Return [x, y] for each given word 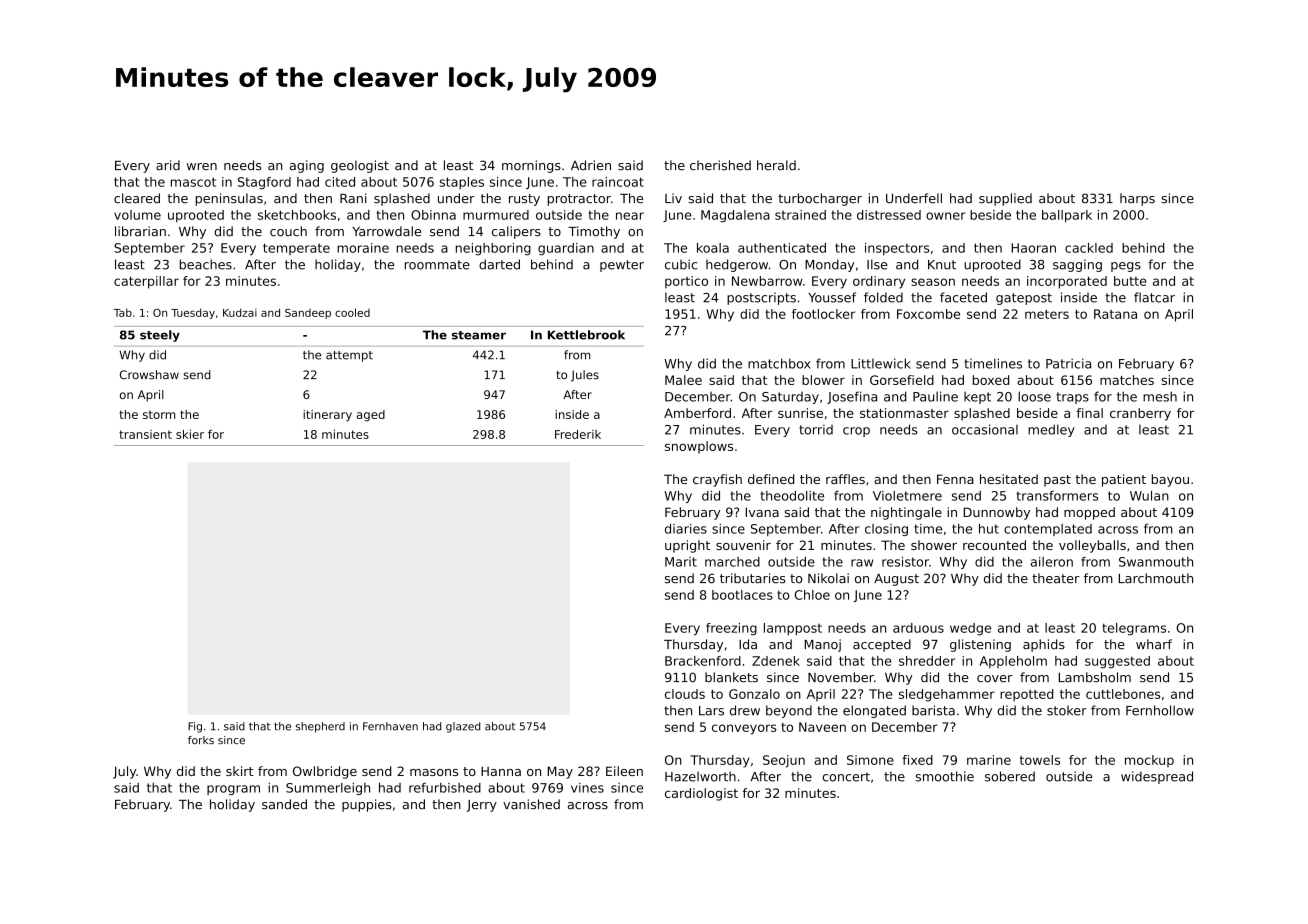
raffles [845, 479]
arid [168, 165]
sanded [284, 804]
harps [1137, 199]
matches [1127, 380]
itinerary [327, 416]
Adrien [591, 165]
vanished [531, 804]
